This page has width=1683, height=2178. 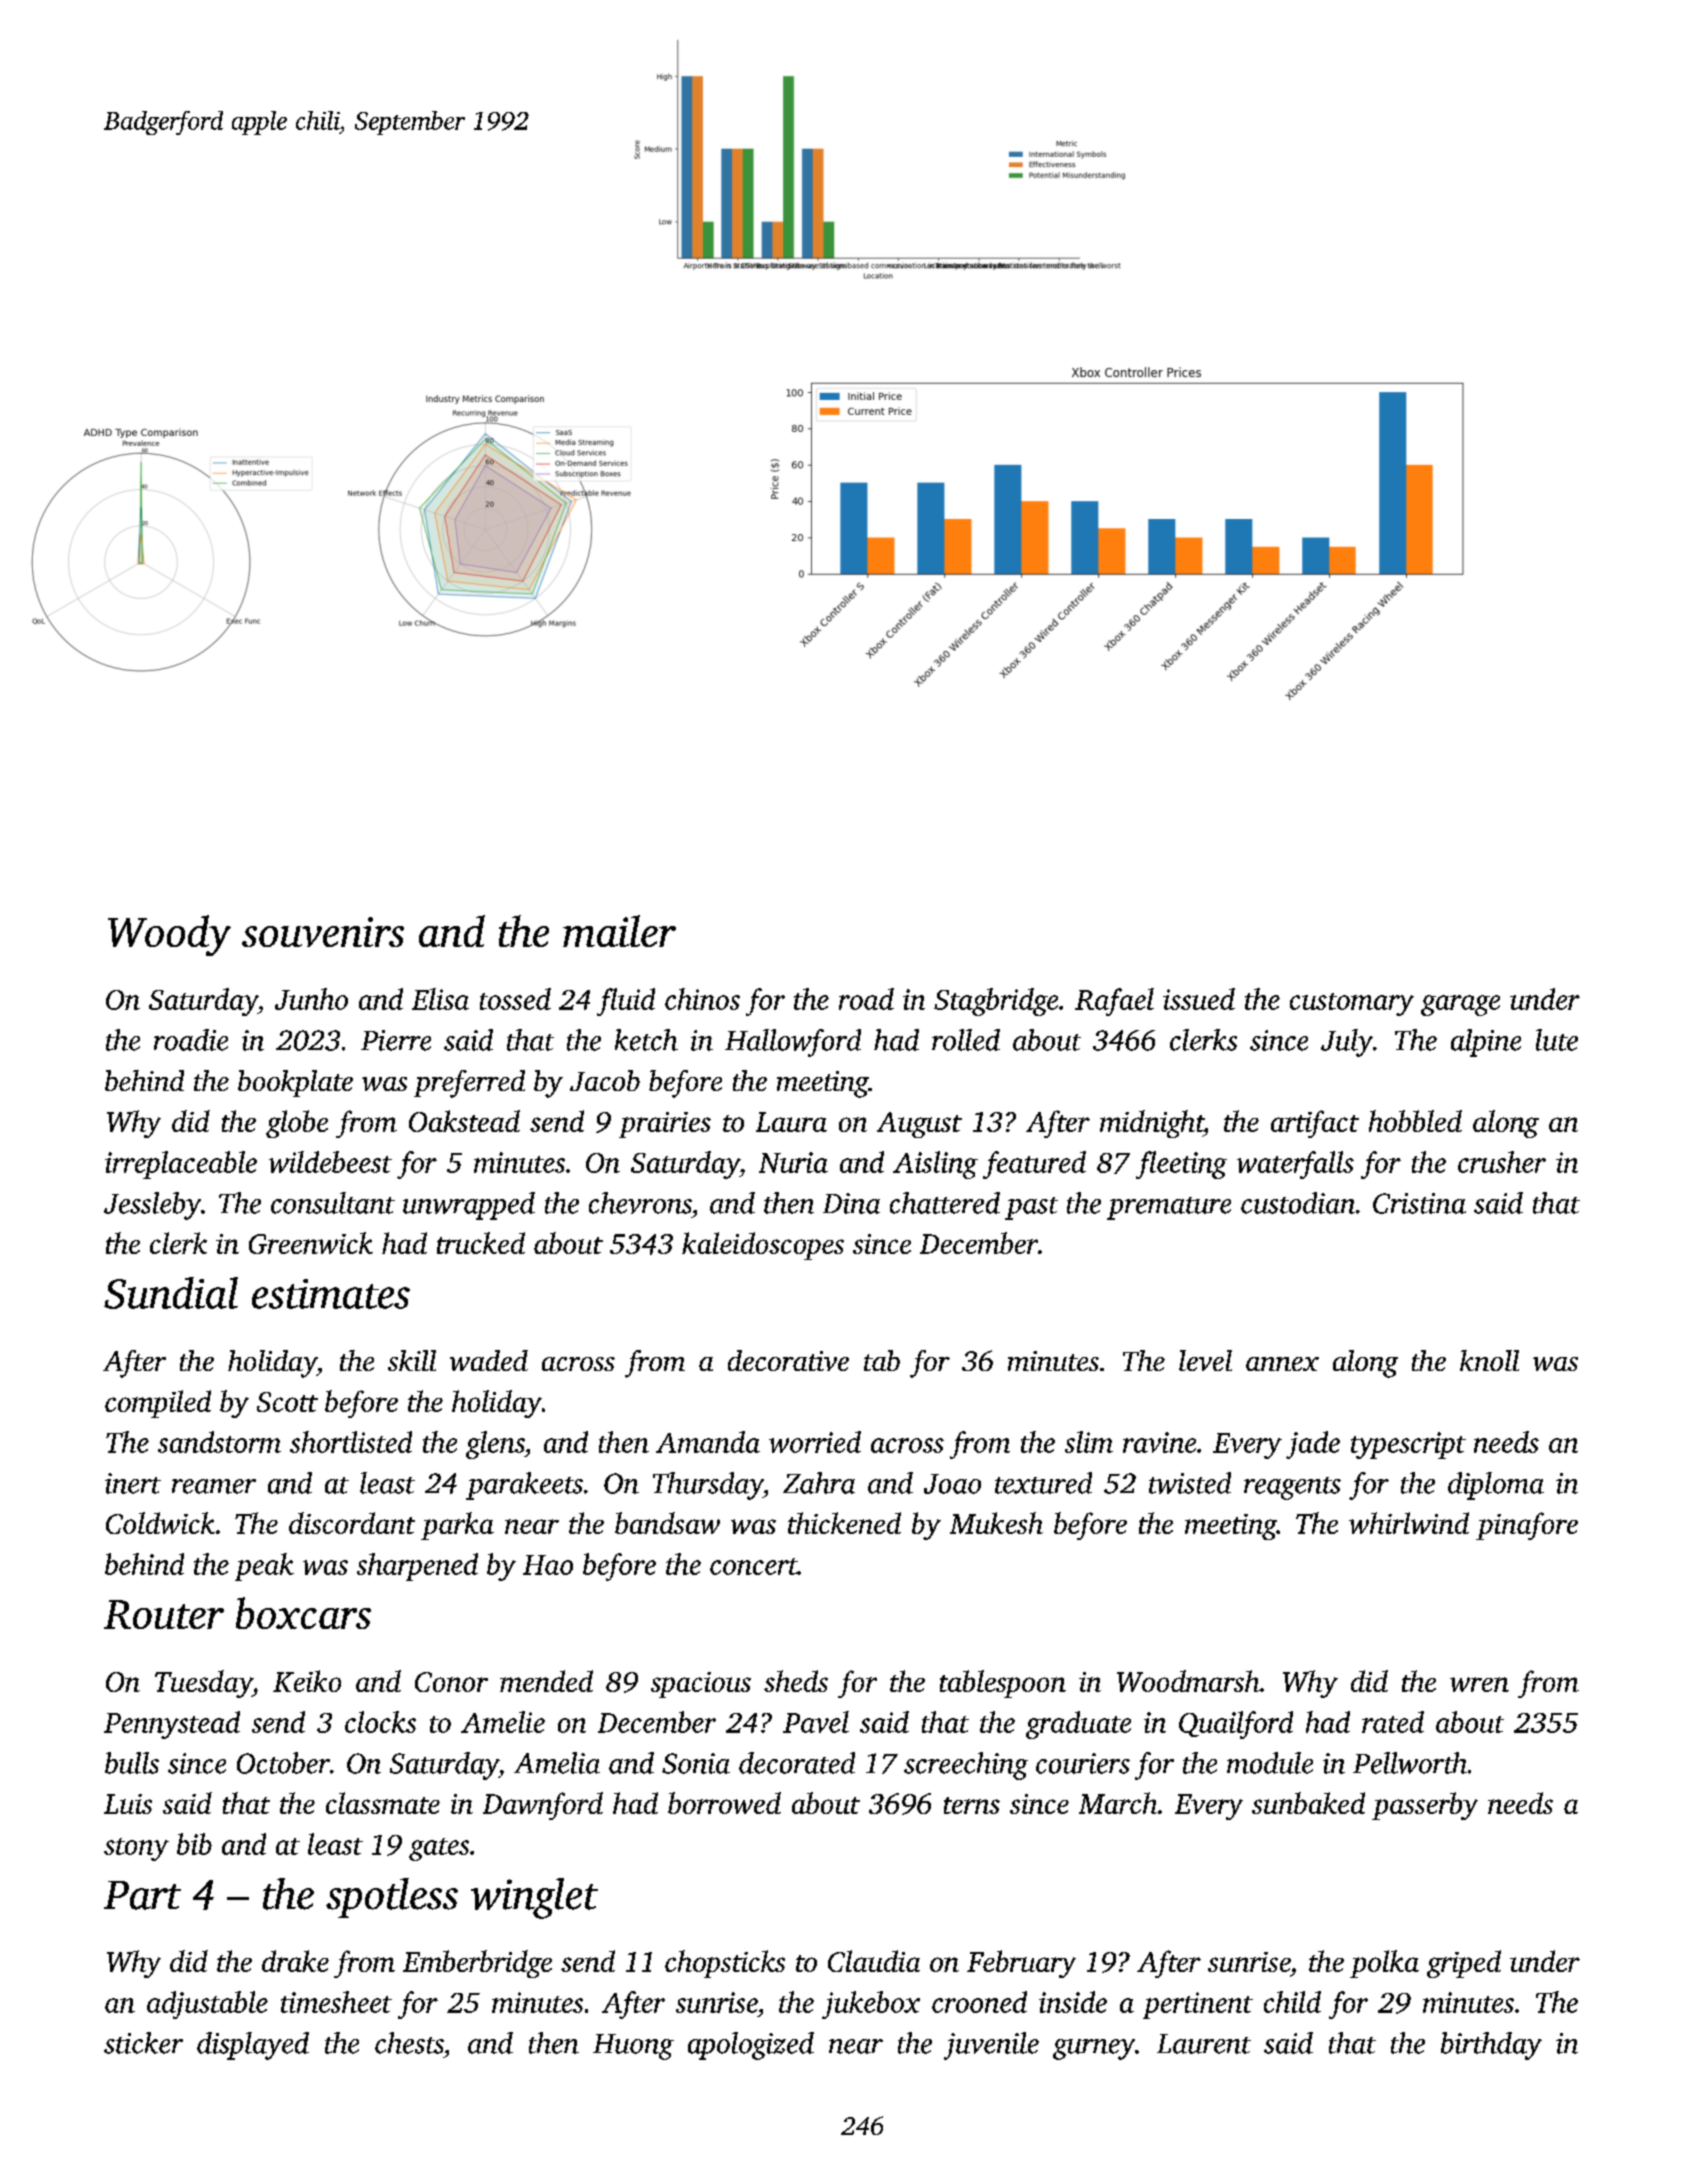 I want to click on diploma, so click(x=1496, y=1486).
